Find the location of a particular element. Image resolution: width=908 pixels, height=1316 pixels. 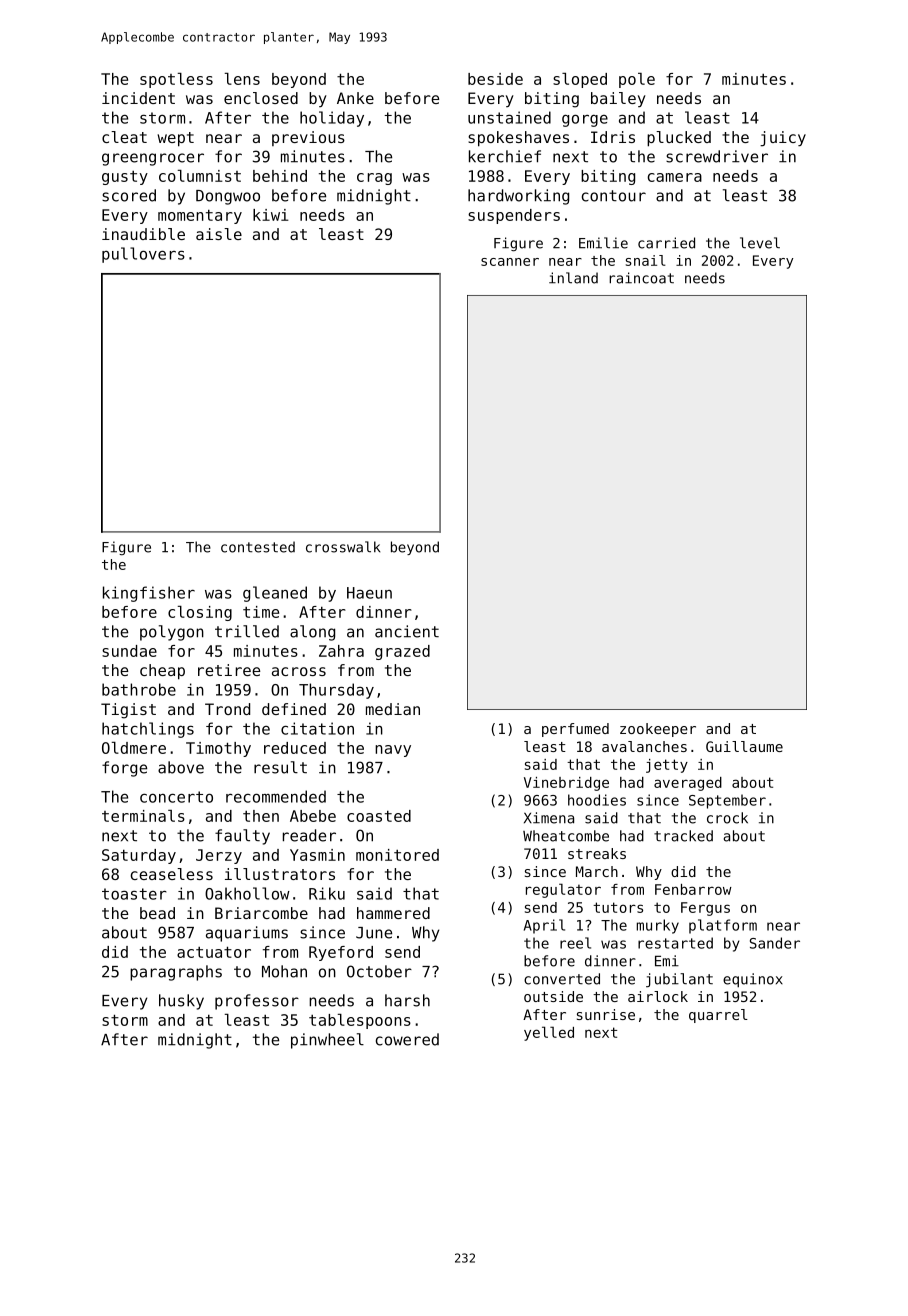

previous is located at coordinates (308, 138).
